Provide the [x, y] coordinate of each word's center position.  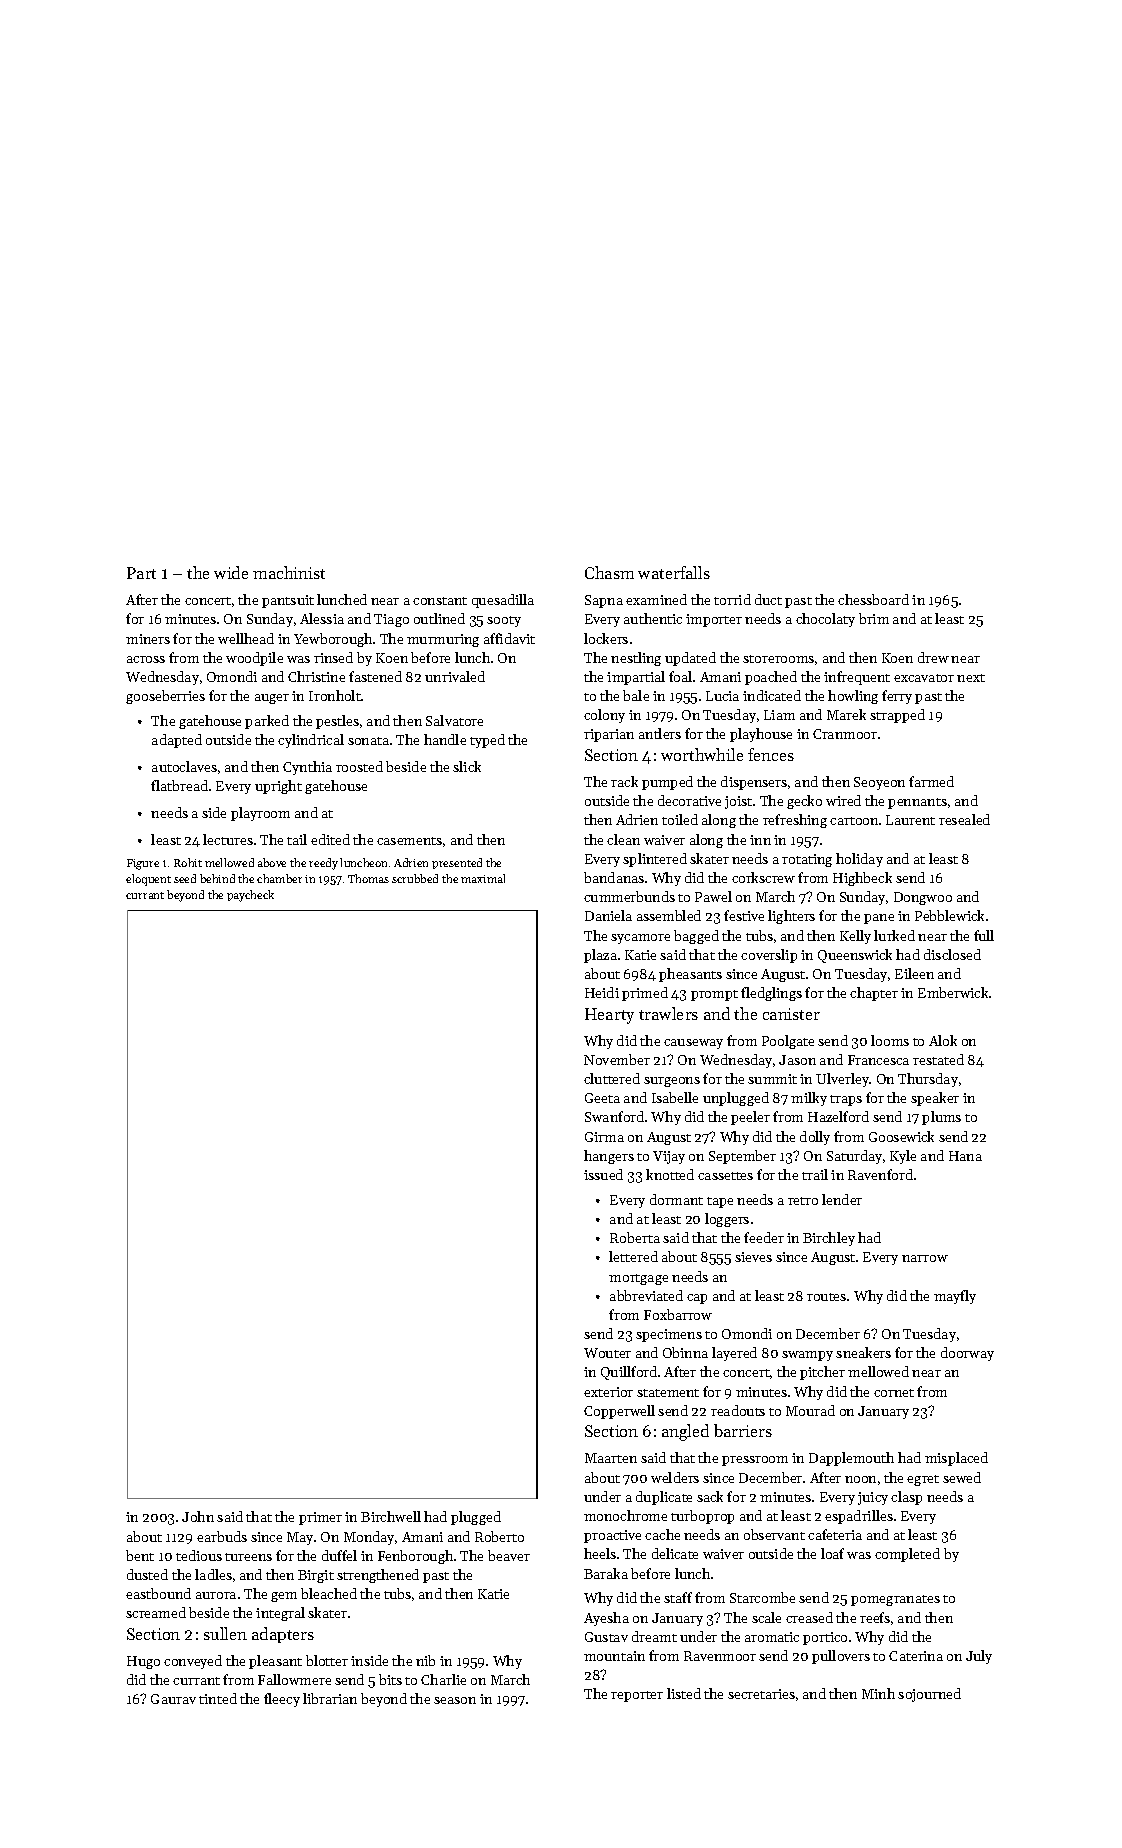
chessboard [873, 599]
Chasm [609, 572]
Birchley [829, 1239]
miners [148, 639]
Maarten [611, 1458]
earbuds [222, 1536]
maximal [483, 878]
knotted [670, 1174]
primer [320, 1518]
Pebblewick [949, 915]
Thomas [368, 878]
